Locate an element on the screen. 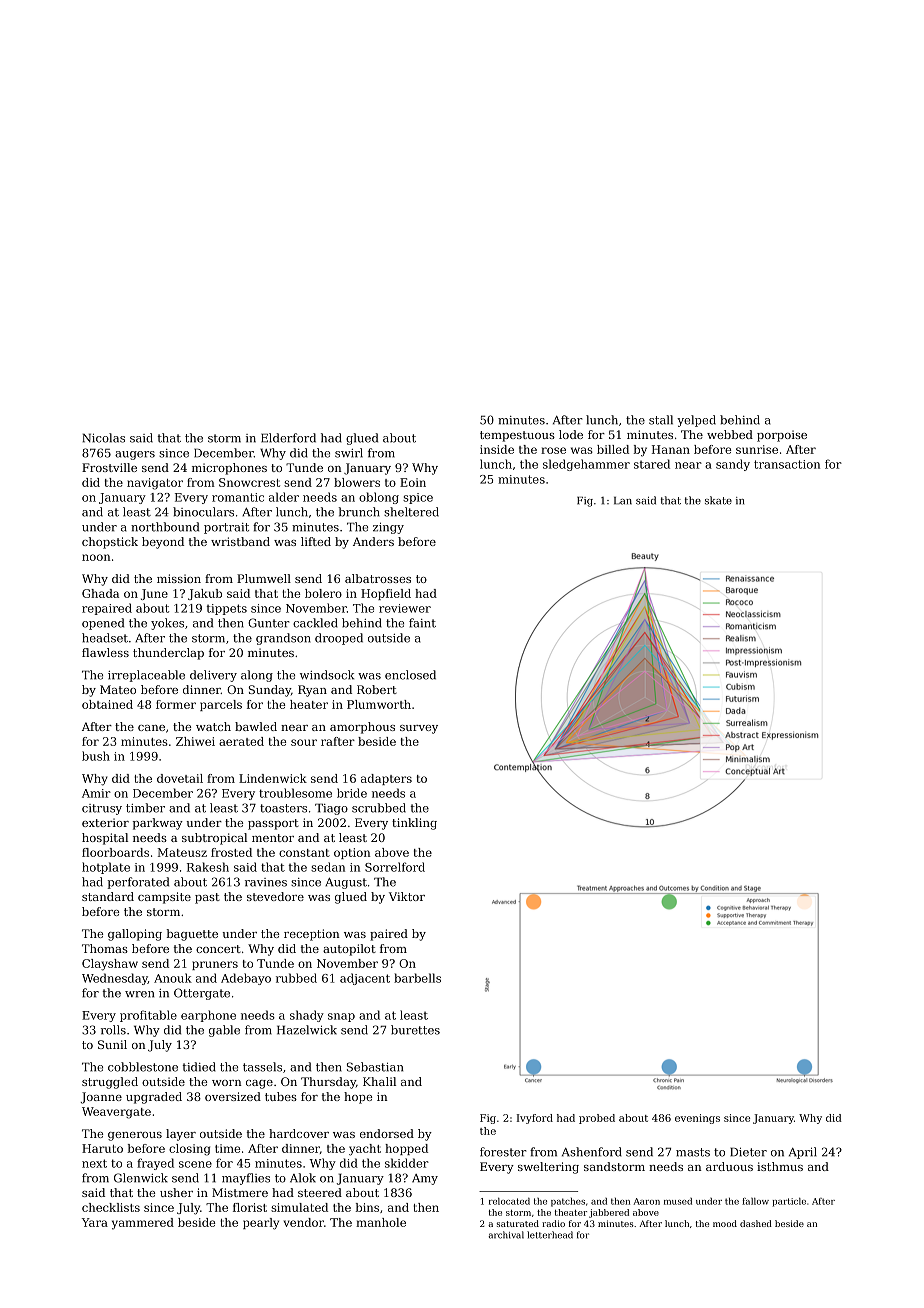  survey is located at coordinates (419, 729).
